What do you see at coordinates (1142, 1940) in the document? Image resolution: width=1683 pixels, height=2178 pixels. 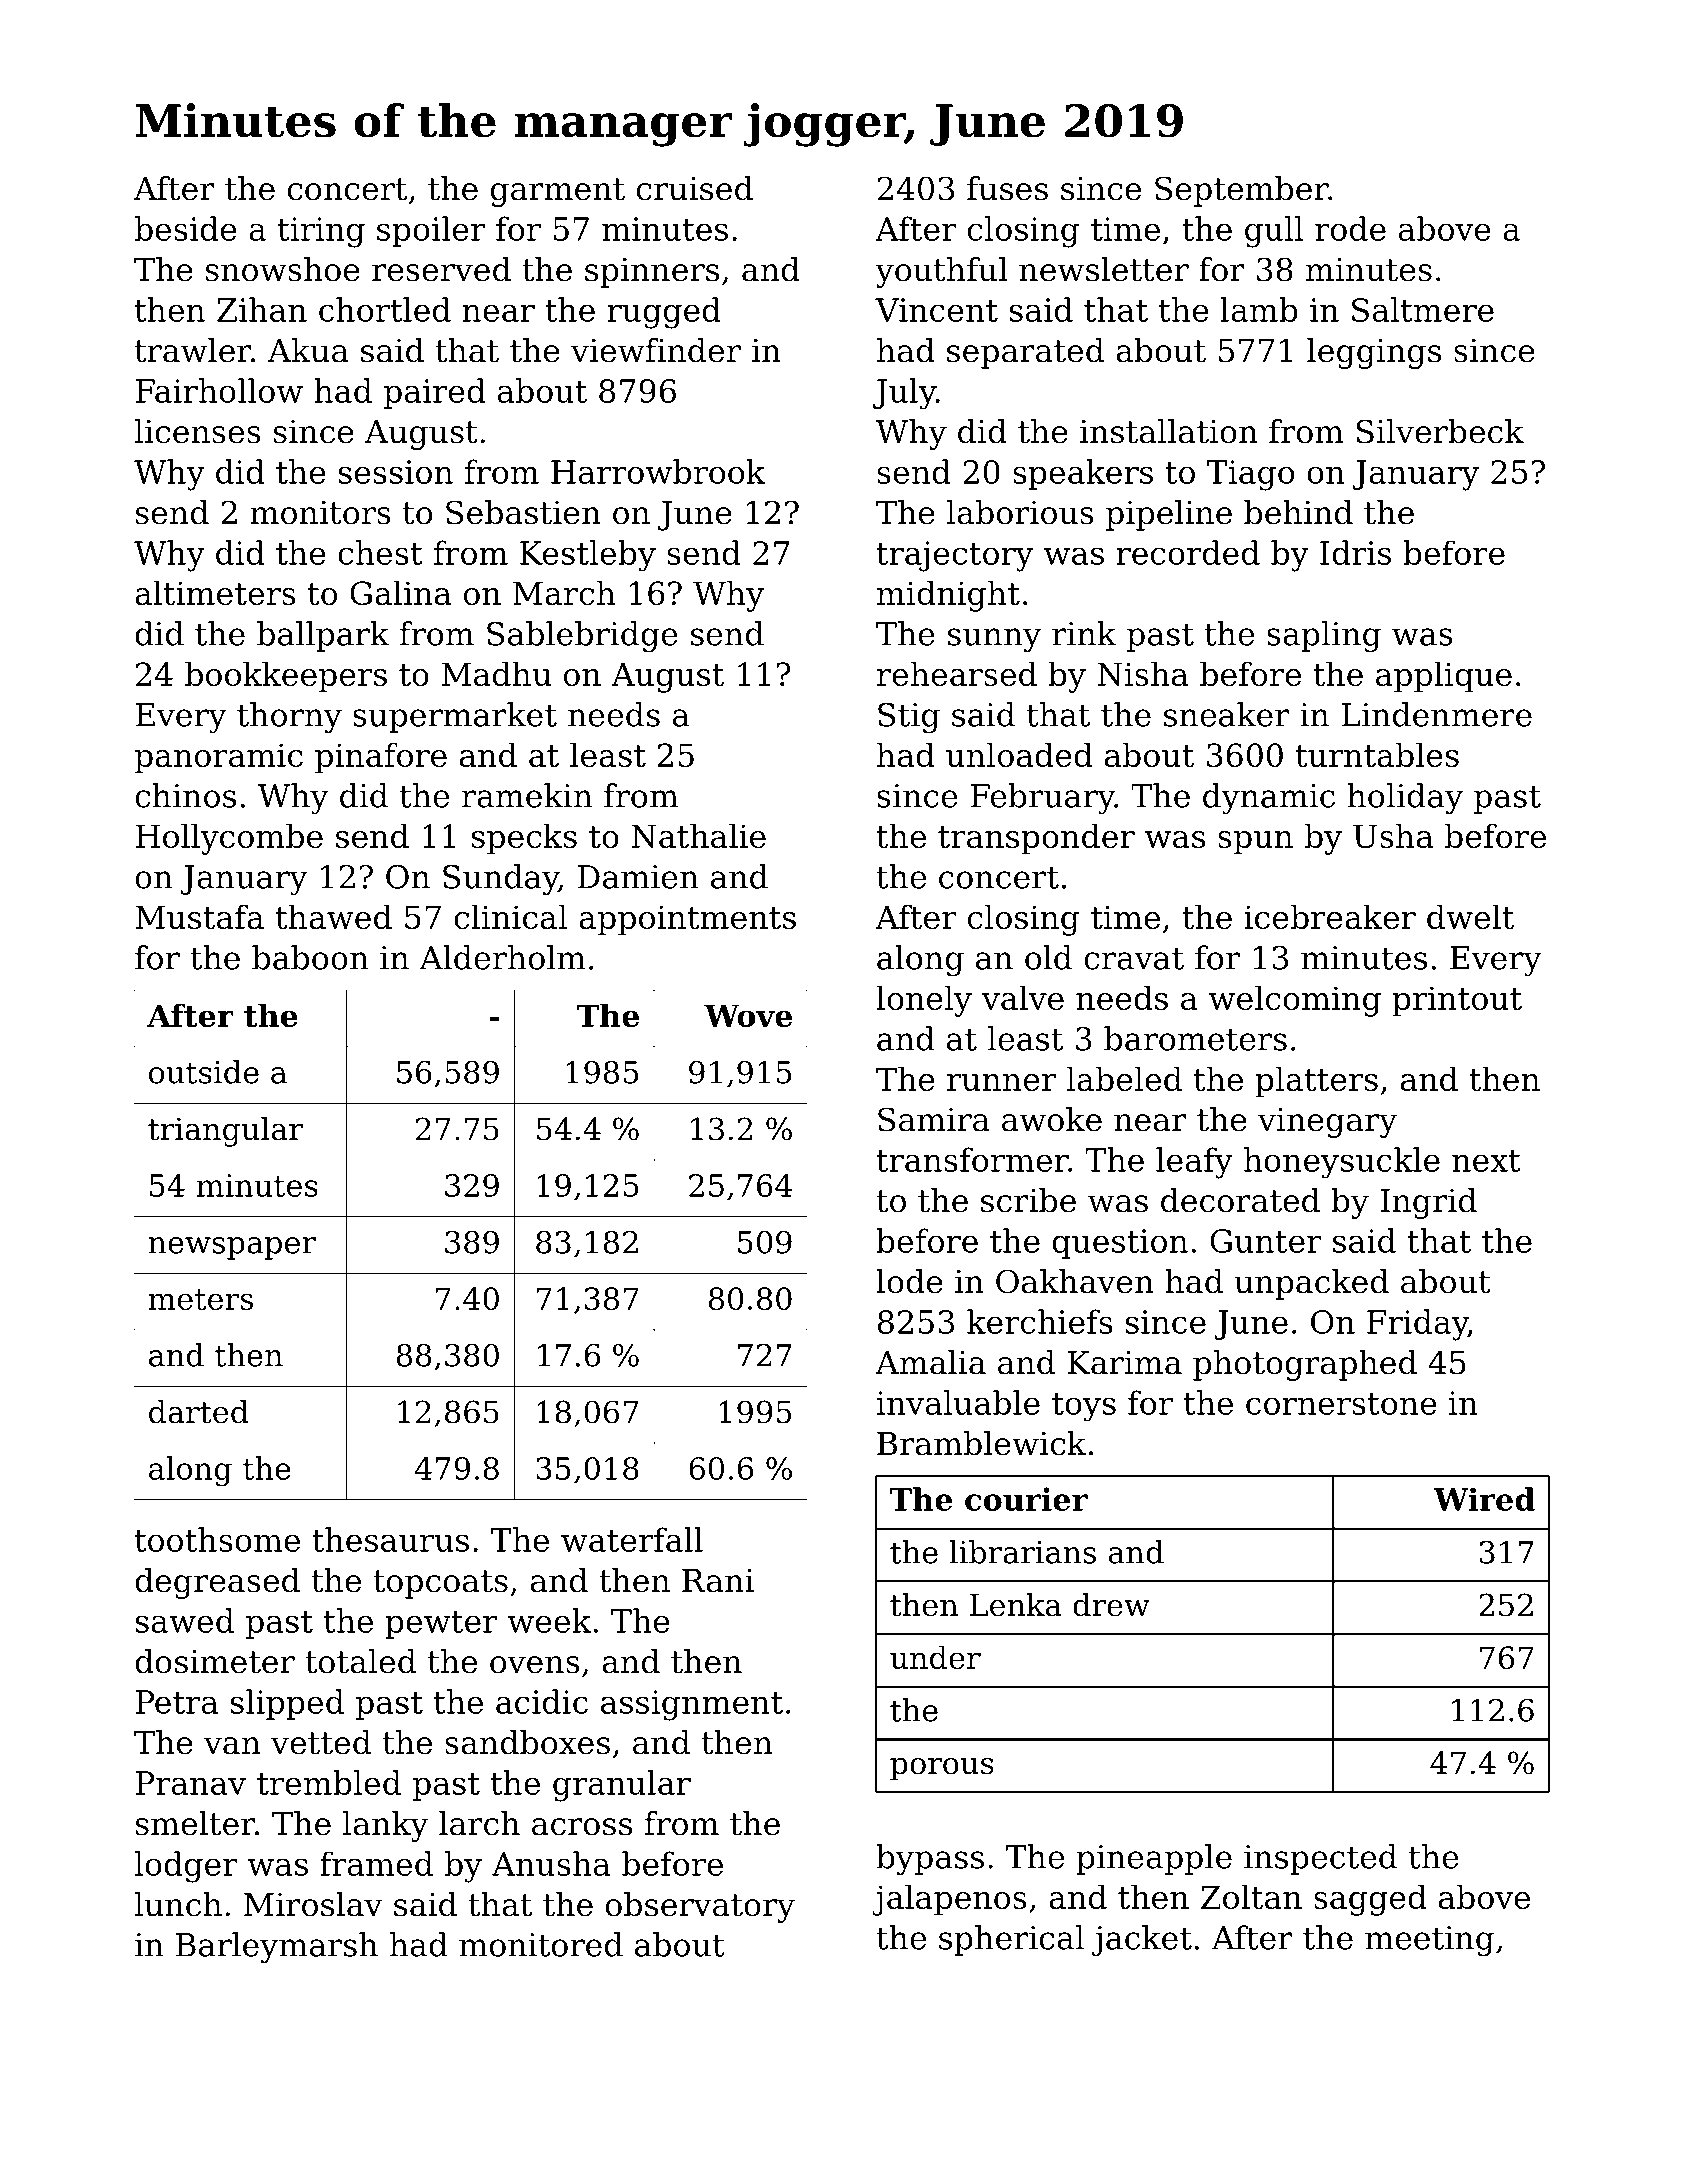 I see `jacket` at bounding box center [1142, 1940].
